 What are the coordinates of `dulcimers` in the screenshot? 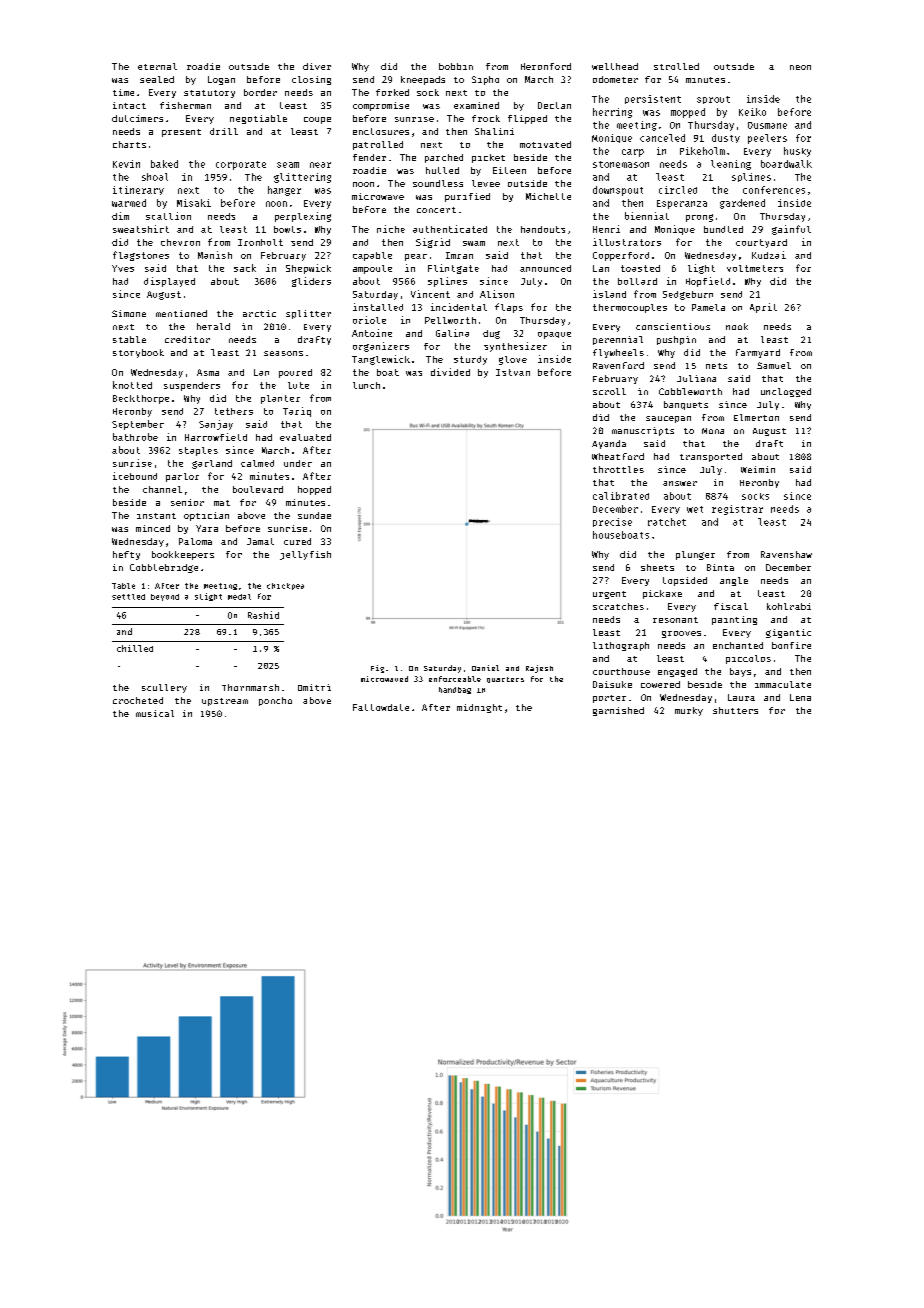 It's located at (137, 118).
